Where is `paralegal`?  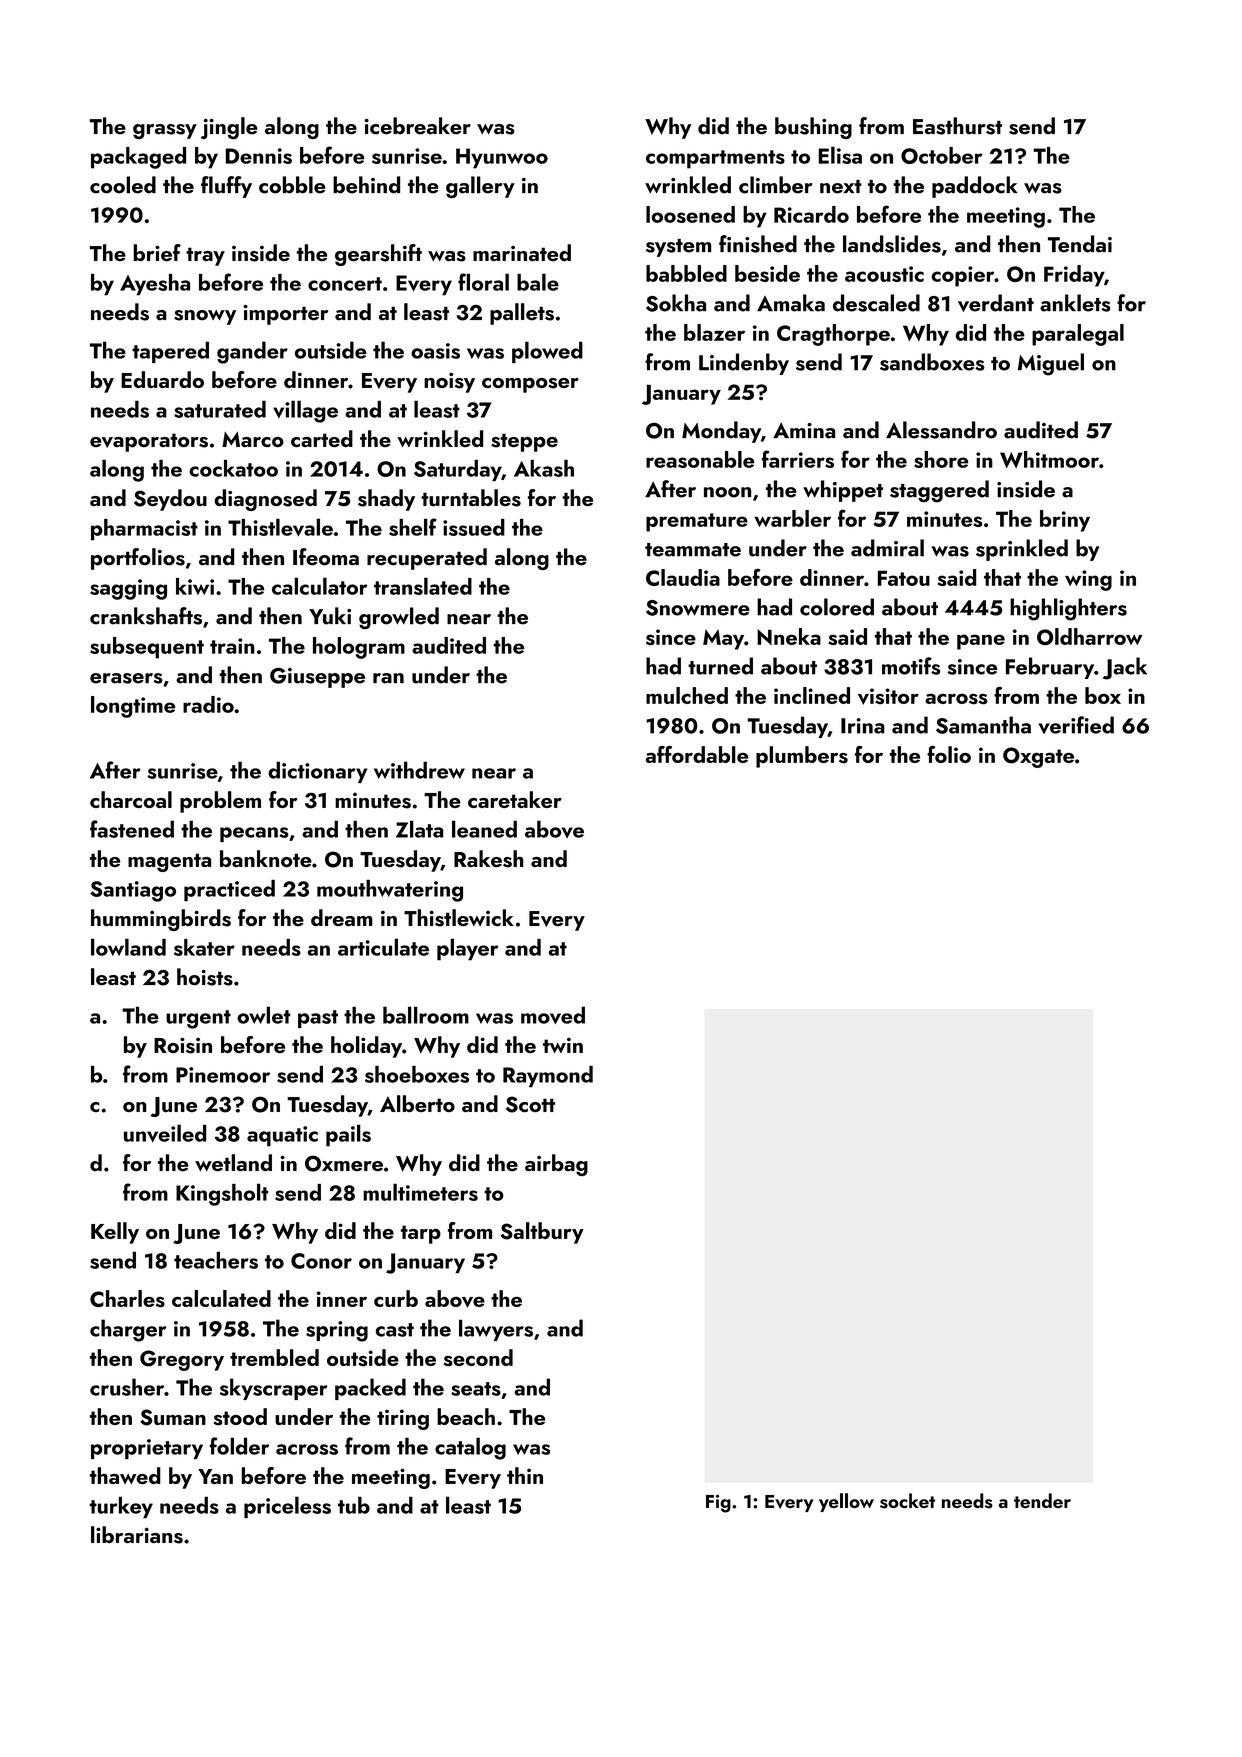
paralegal is located at coordinates (1078, 335).
